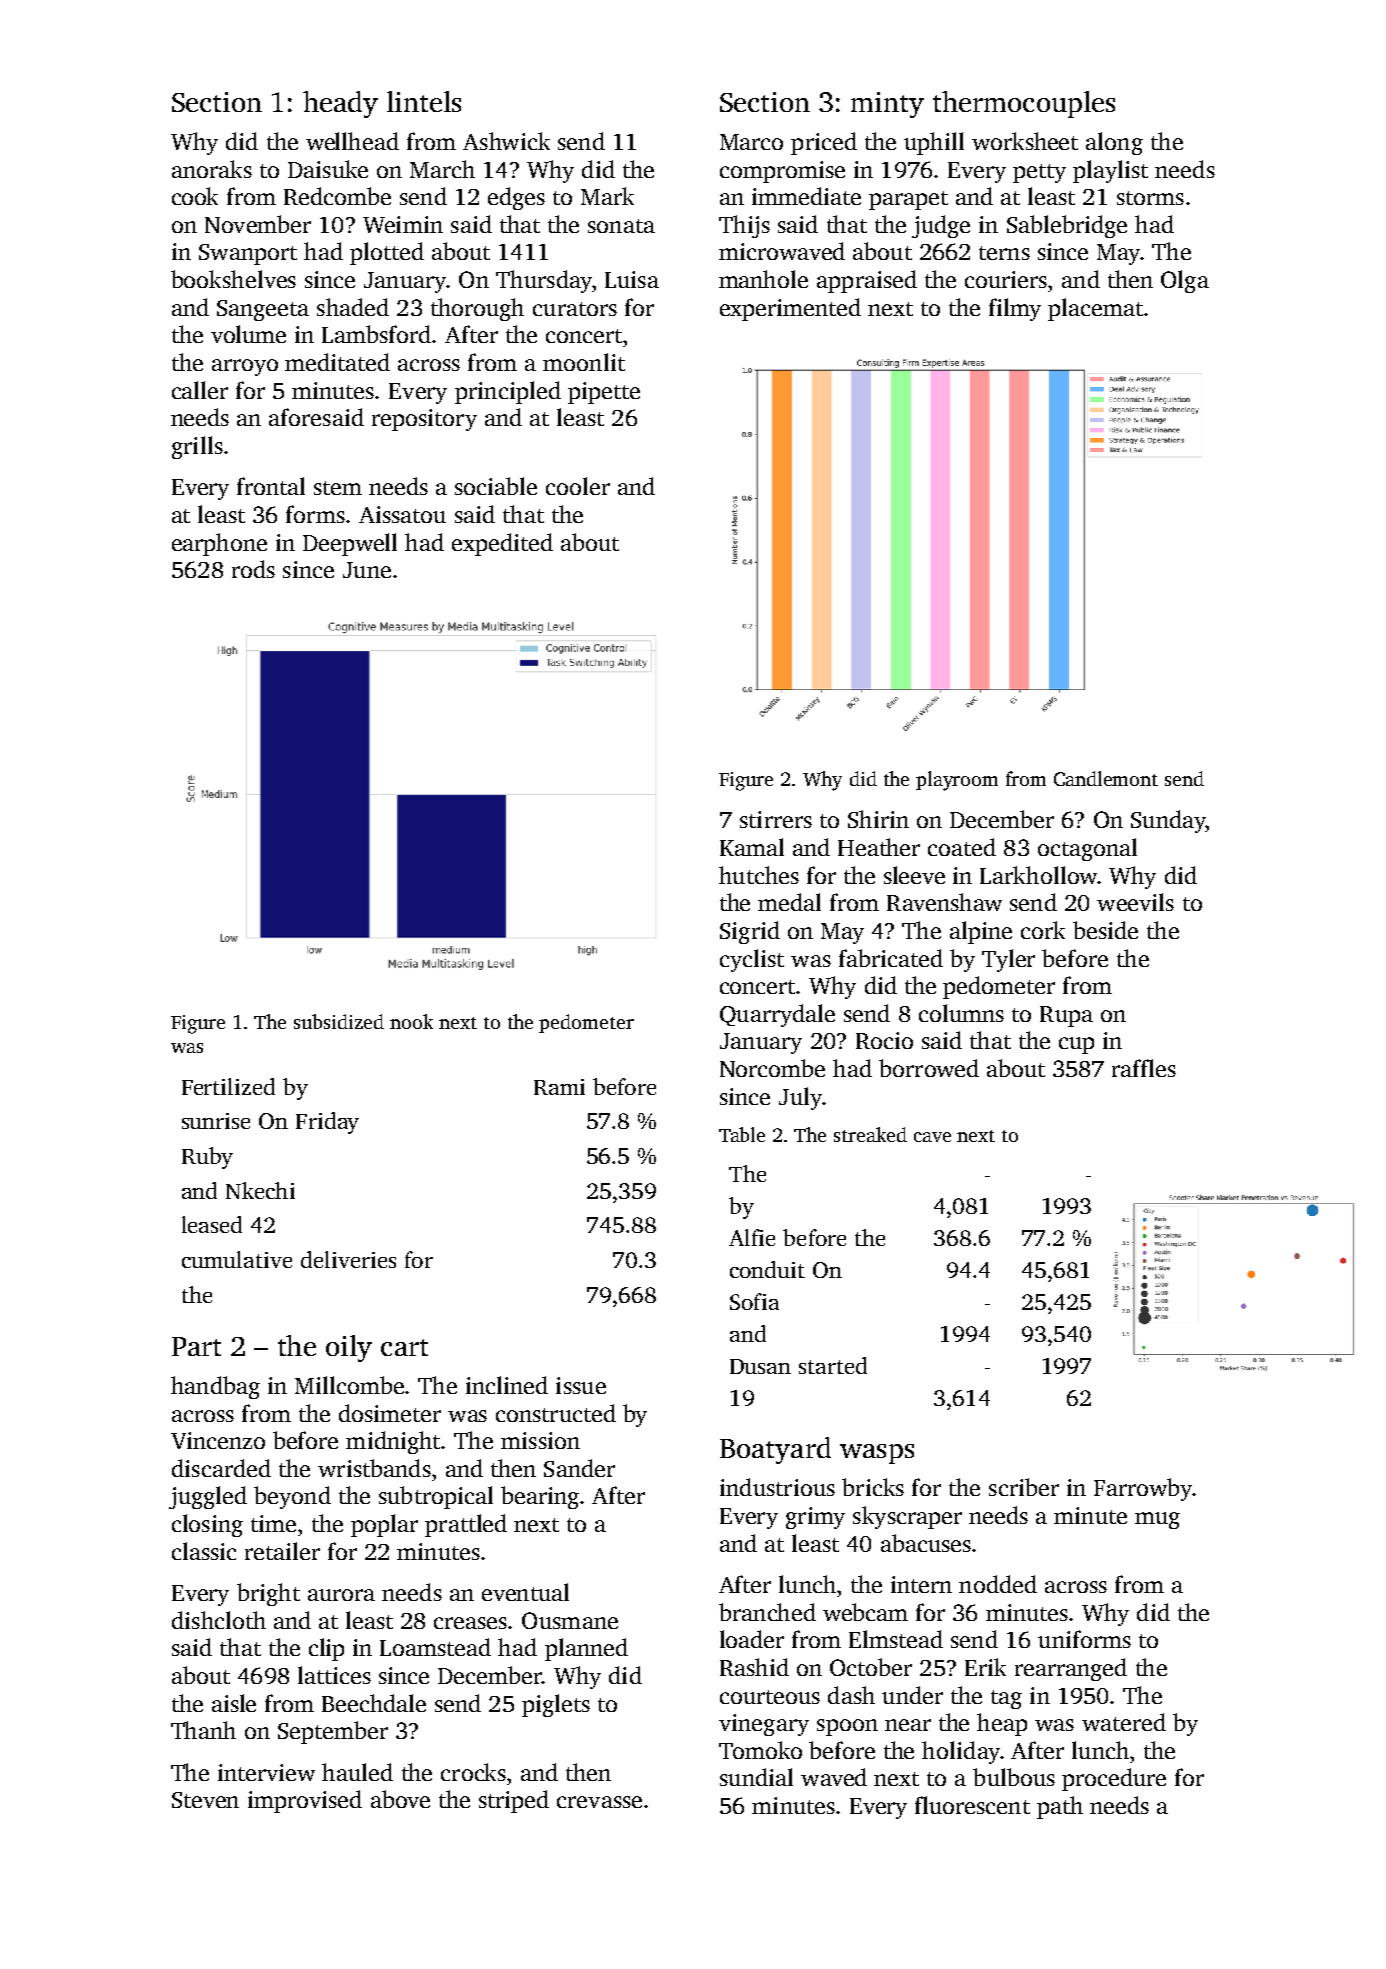 Image resolution: width=1386 pixels, height=1969 pixels. I want to click on Vincenzo, so click(218, 1440).
